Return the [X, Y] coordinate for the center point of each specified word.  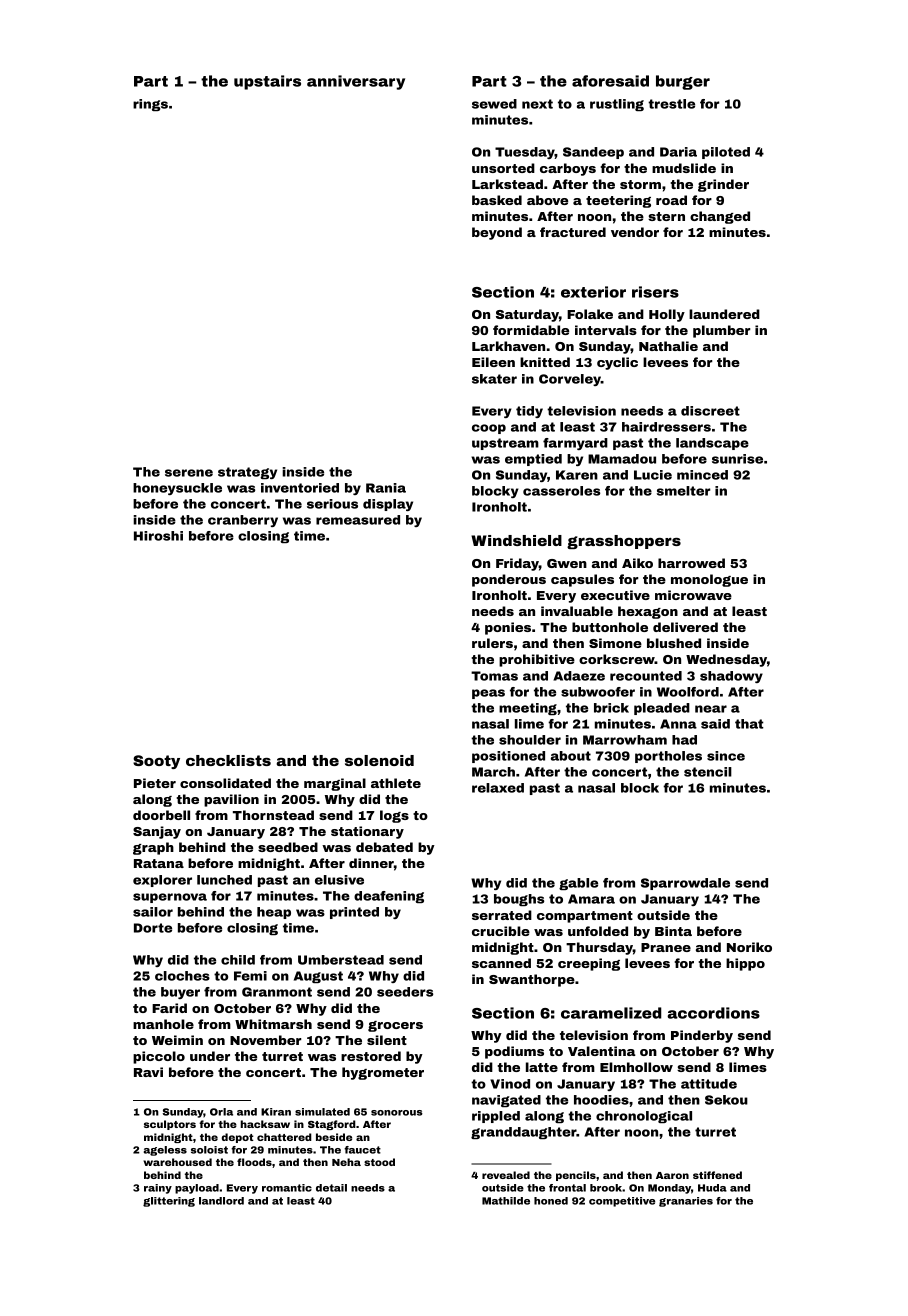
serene [189, 473]
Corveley [570, 380]
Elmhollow [636, 1067]
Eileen [493, 362]
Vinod [510, 1084]
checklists [228, 760]
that [749, 724]
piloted [726, 153]
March [493, 772]
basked [497, 200]
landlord [221, 1201]
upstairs [267, 82]
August [318, 977]
